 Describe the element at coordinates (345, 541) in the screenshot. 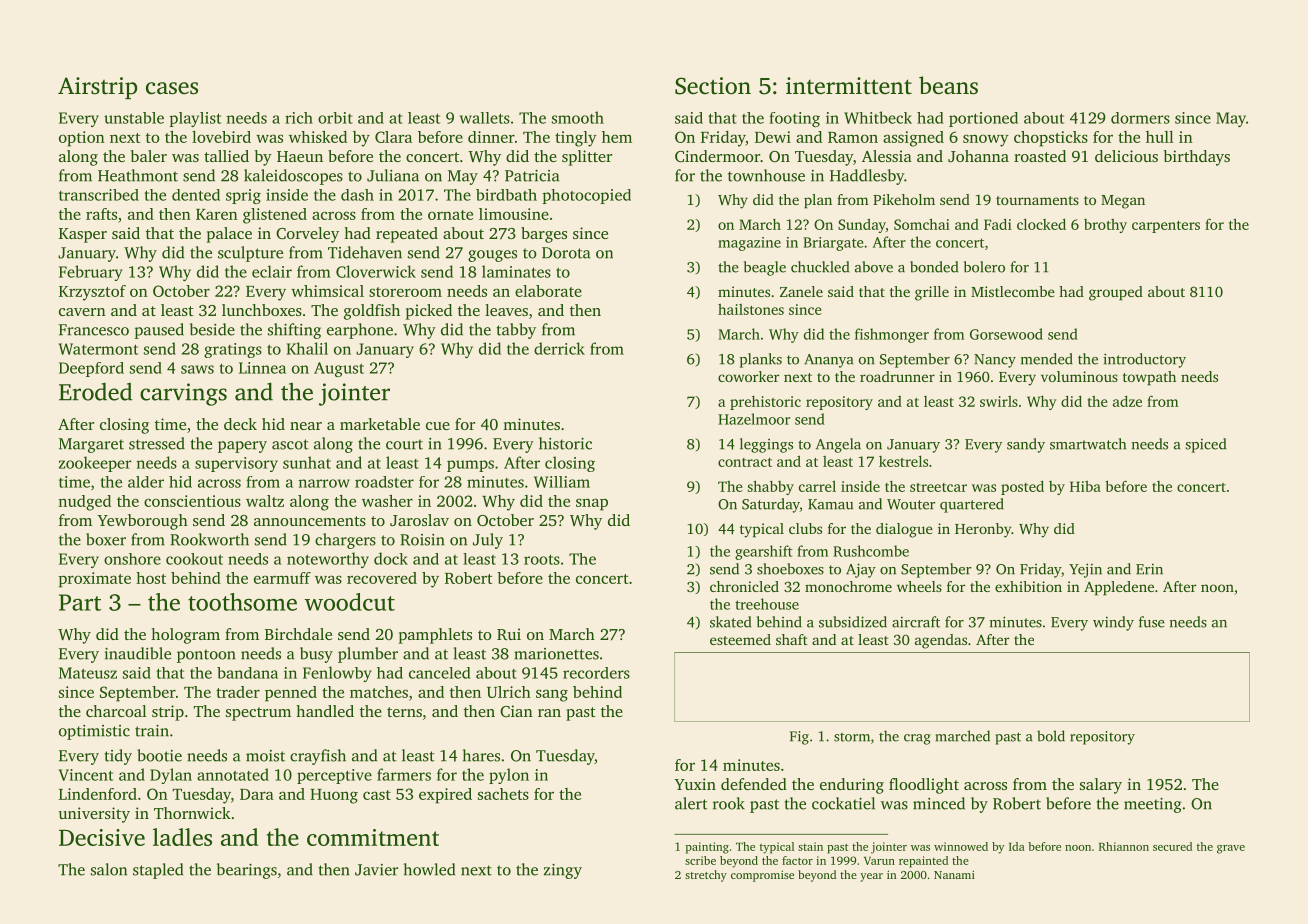

I see `chargers` at that location.
